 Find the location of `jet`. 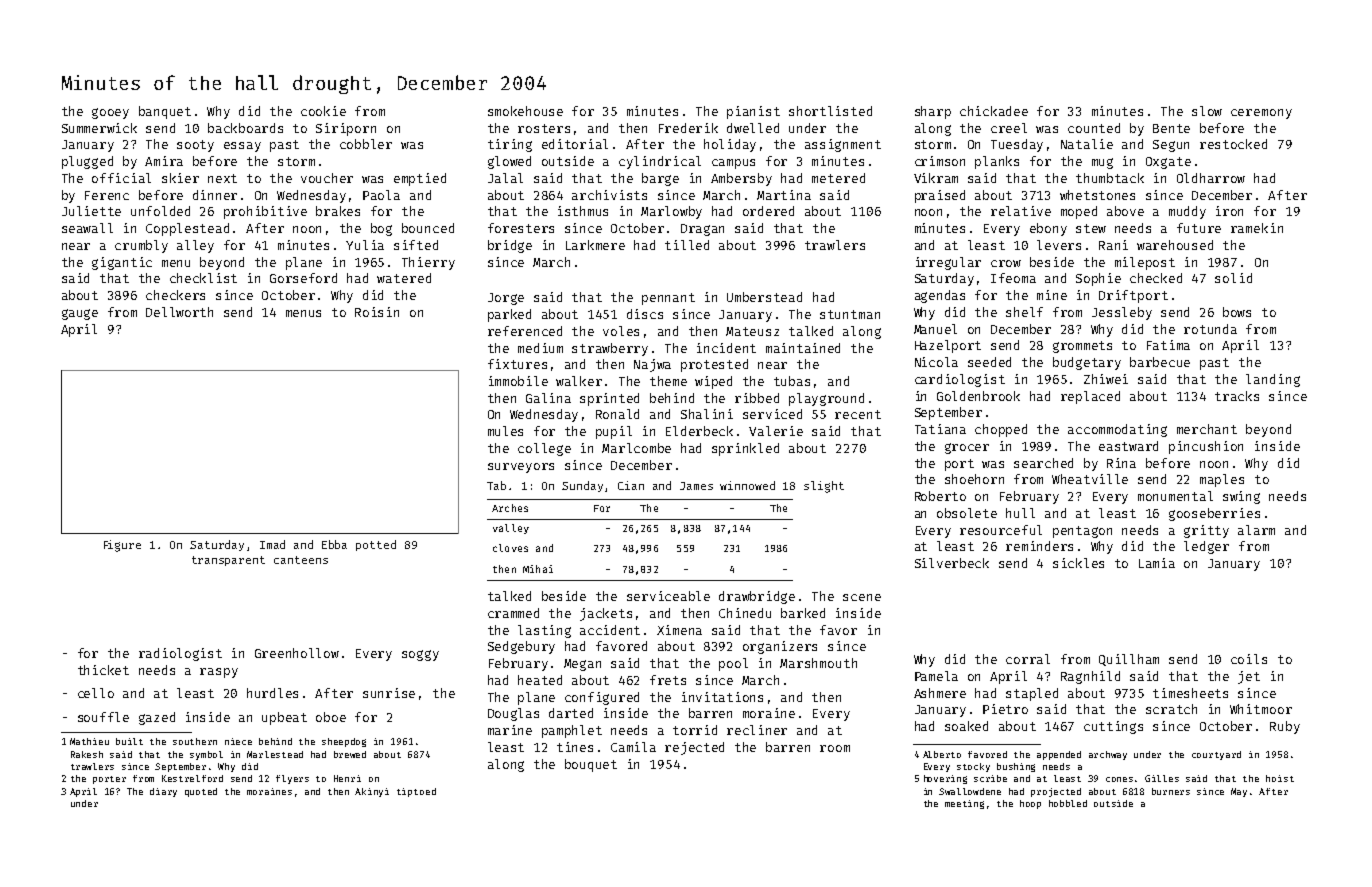

jet is located at coordinates (1249, 677).
